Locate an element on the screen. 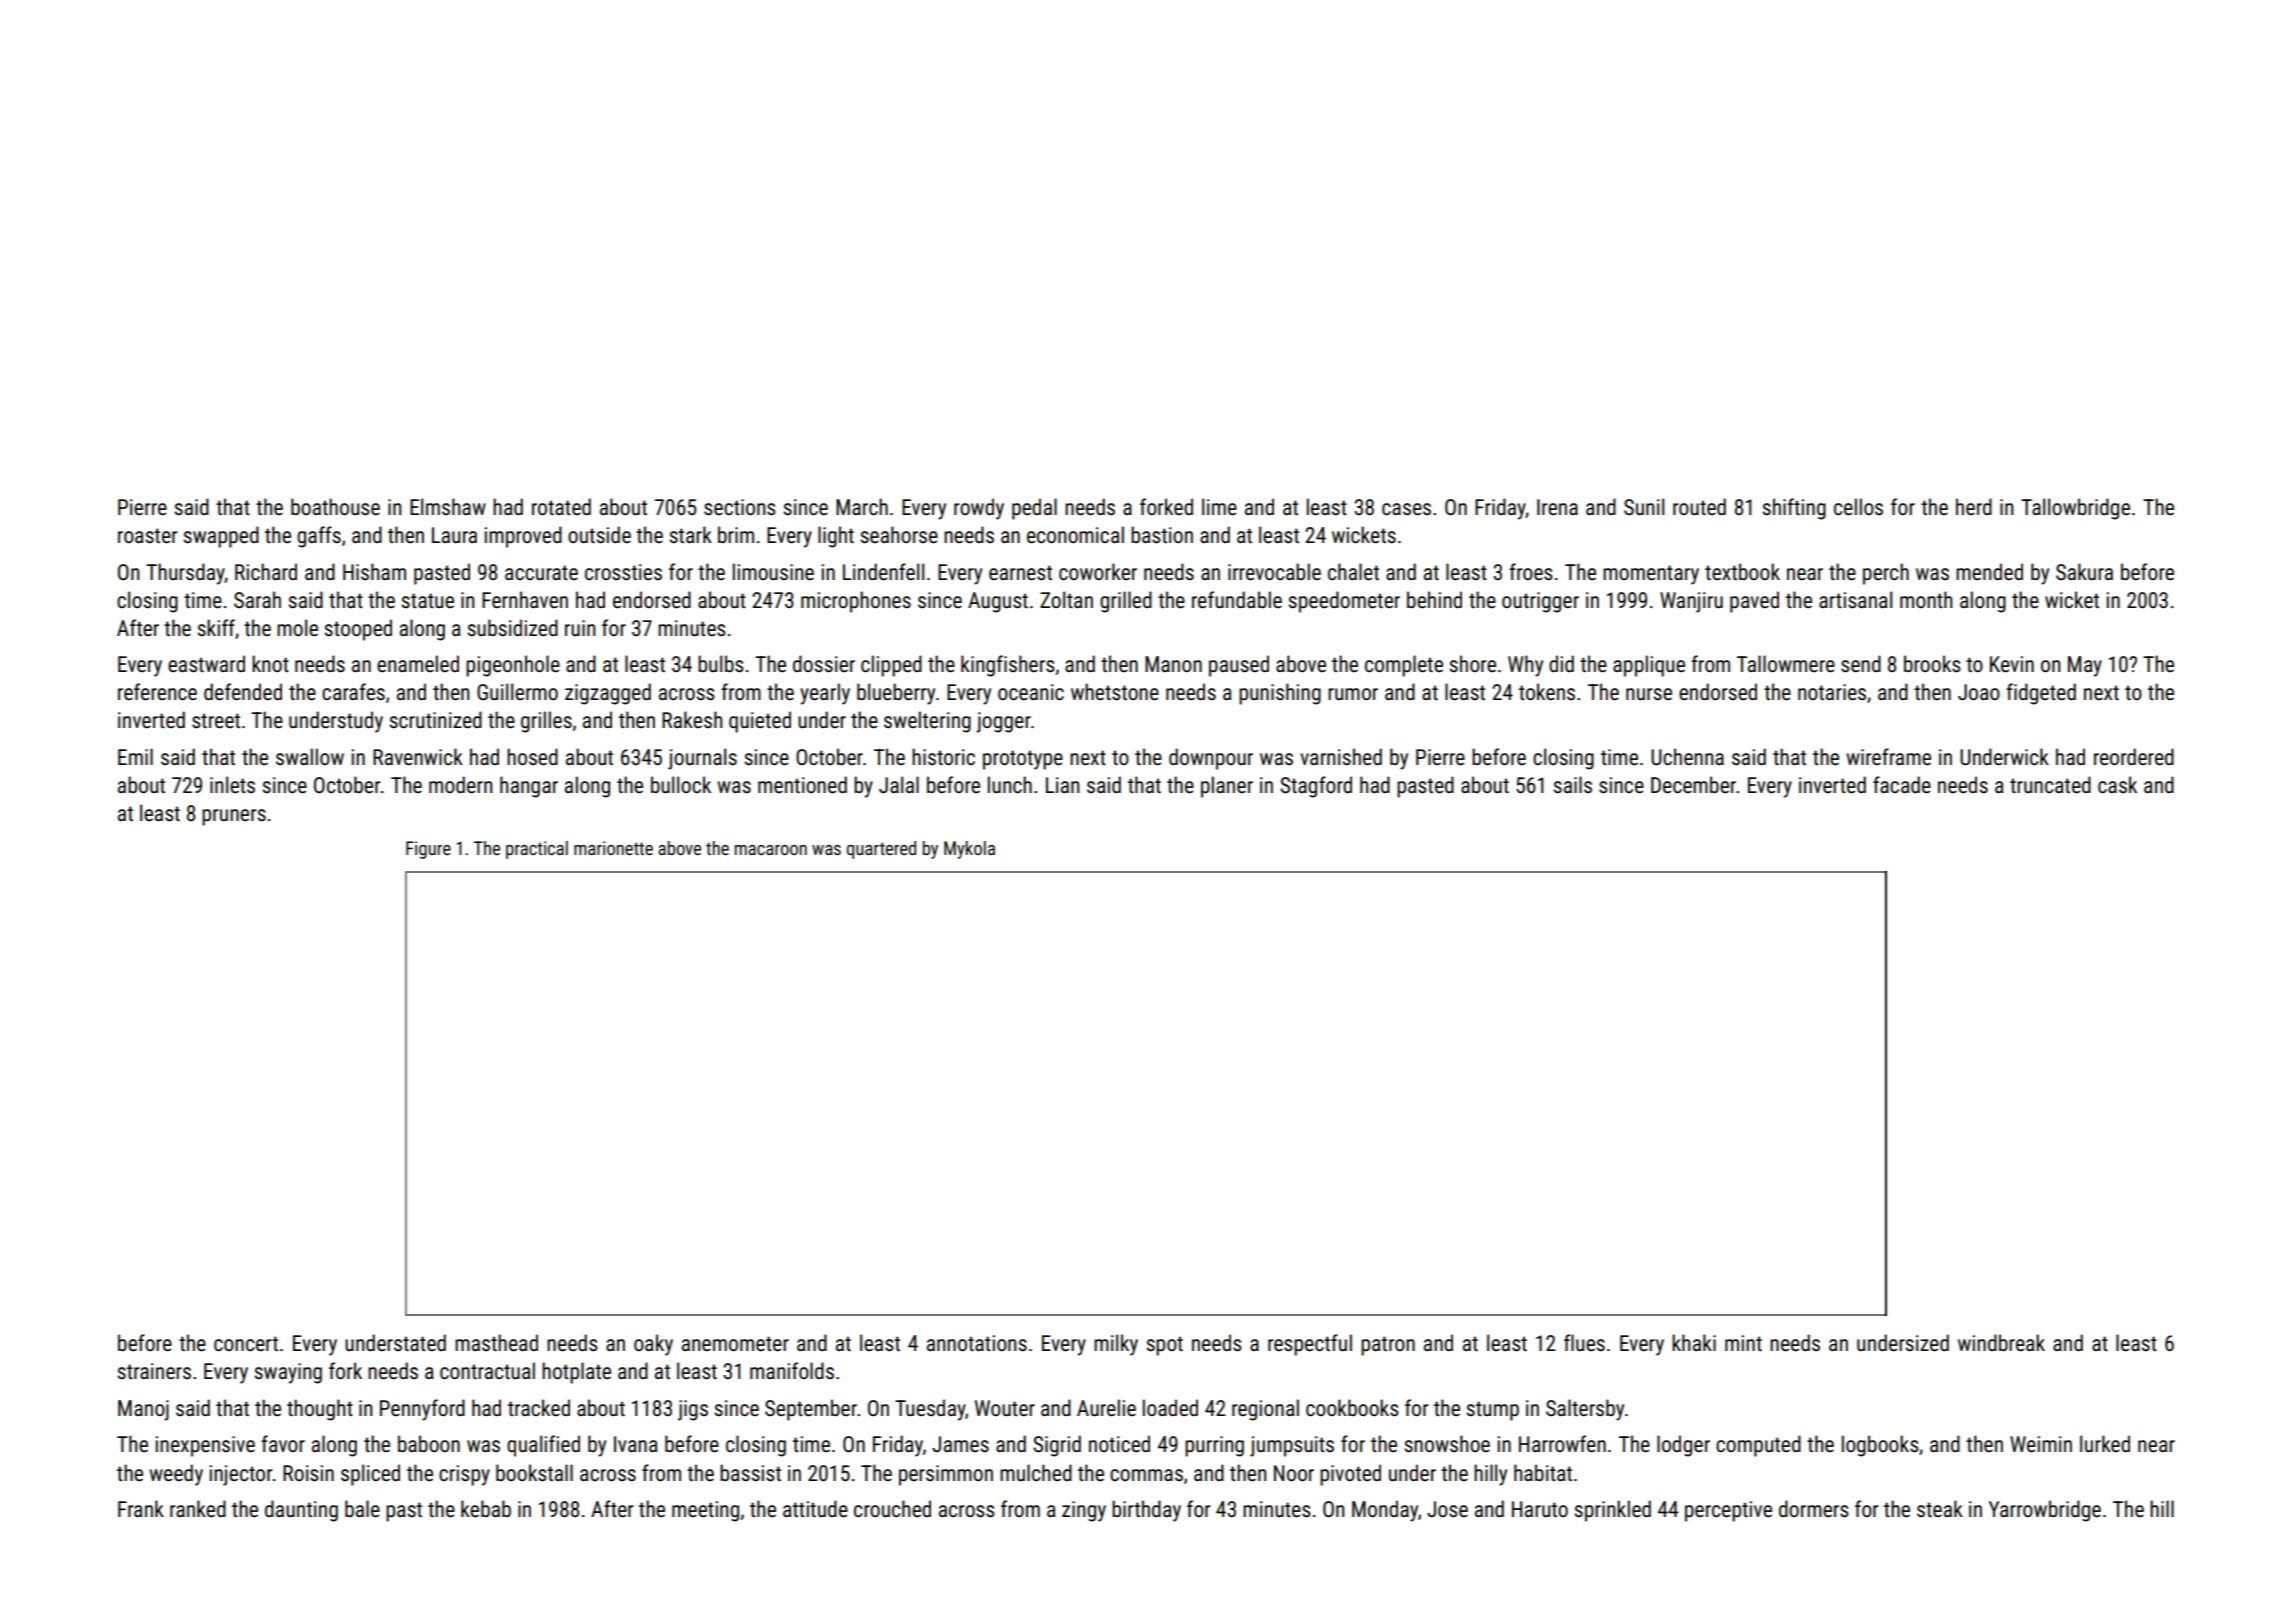  daunting is located at coordinates (301, 1511).
